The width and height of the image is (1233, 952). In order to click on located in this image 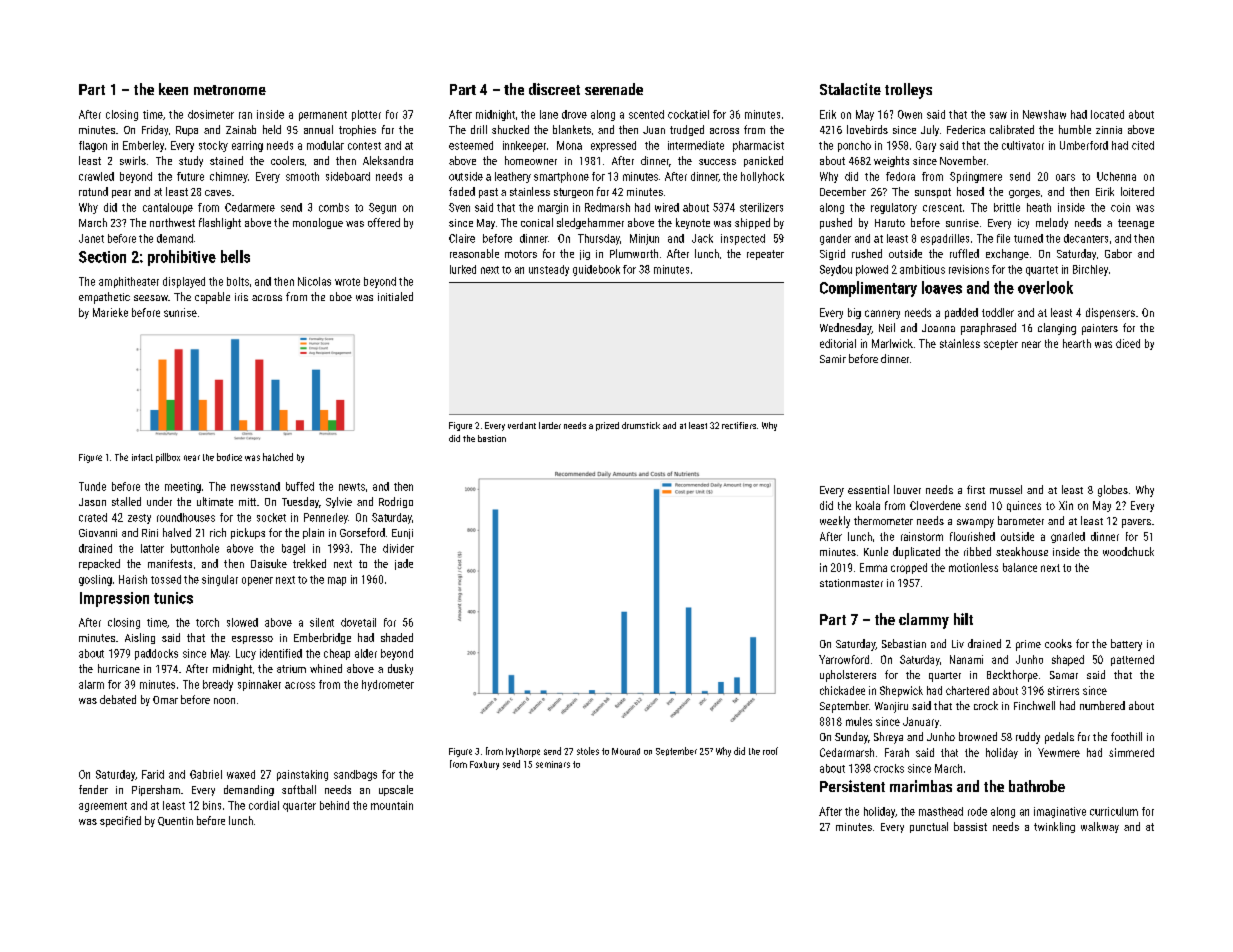, I will do `click(1107, 114)`.
